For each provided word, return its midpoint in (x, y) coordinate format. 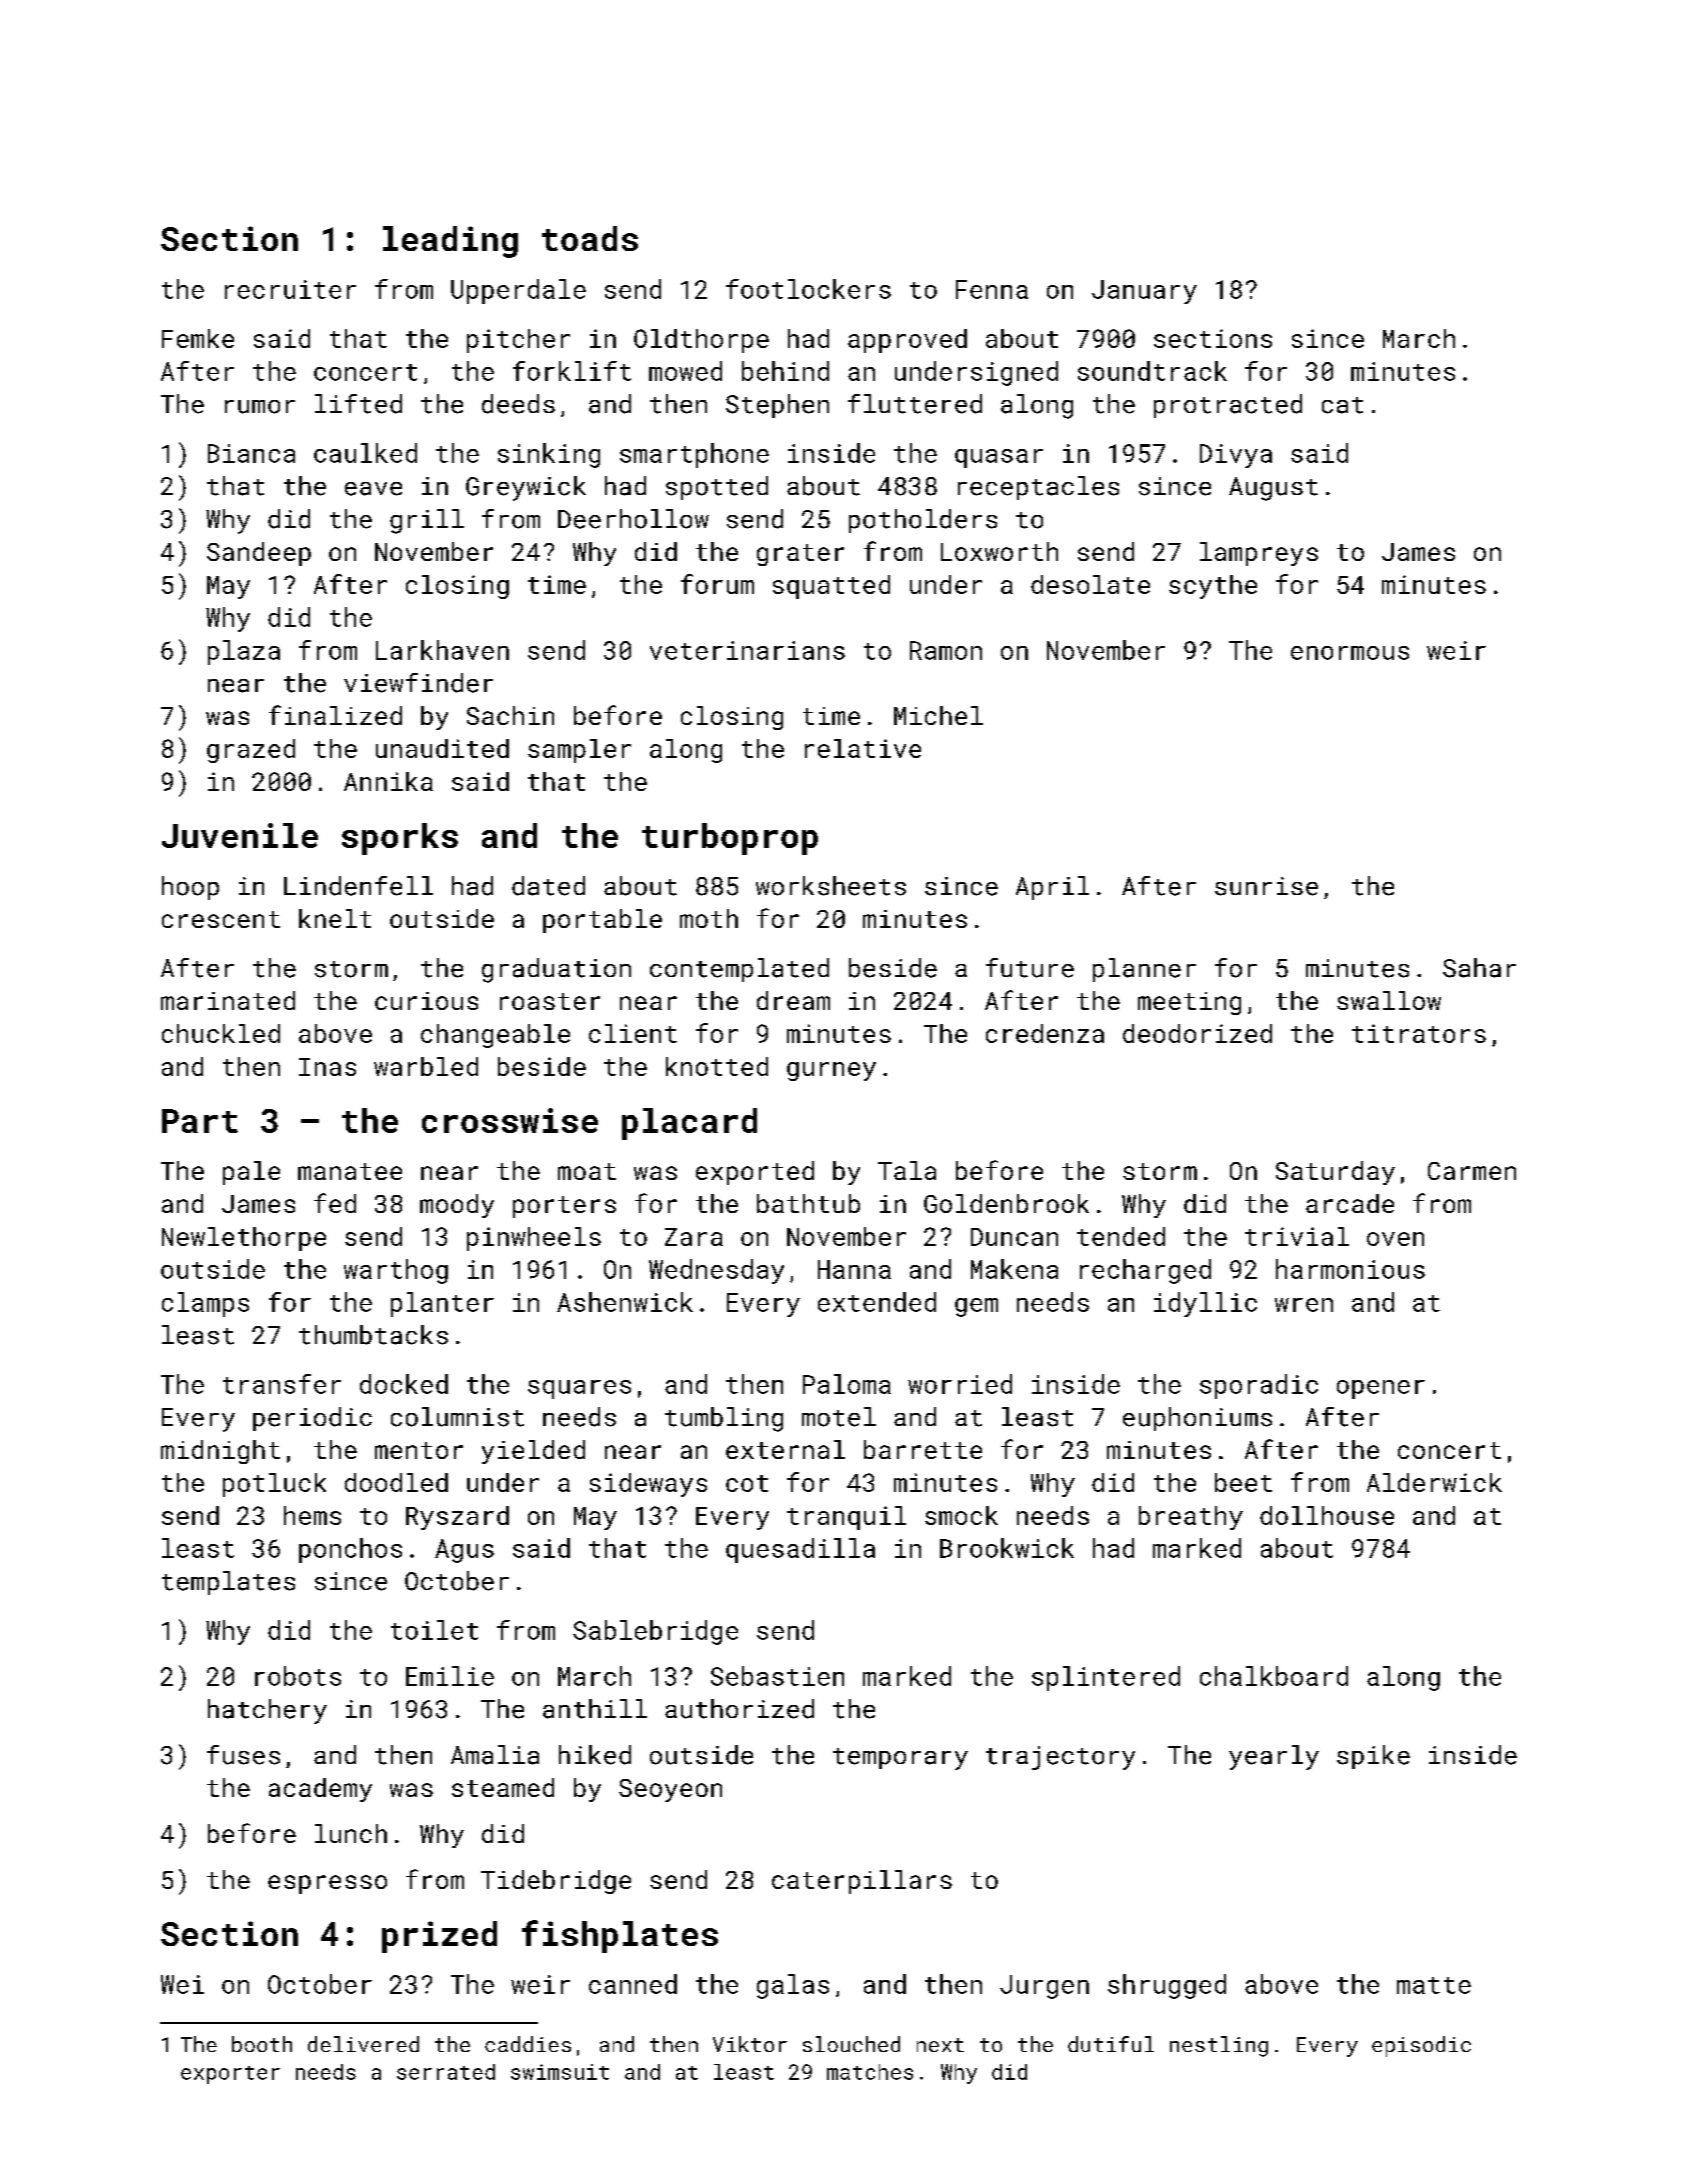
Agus (464, 1551)
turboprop (730, 839)
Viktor (750, 2044)
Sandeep (259, 554)
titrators (1419, 1033)
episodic (1421, 2046)
